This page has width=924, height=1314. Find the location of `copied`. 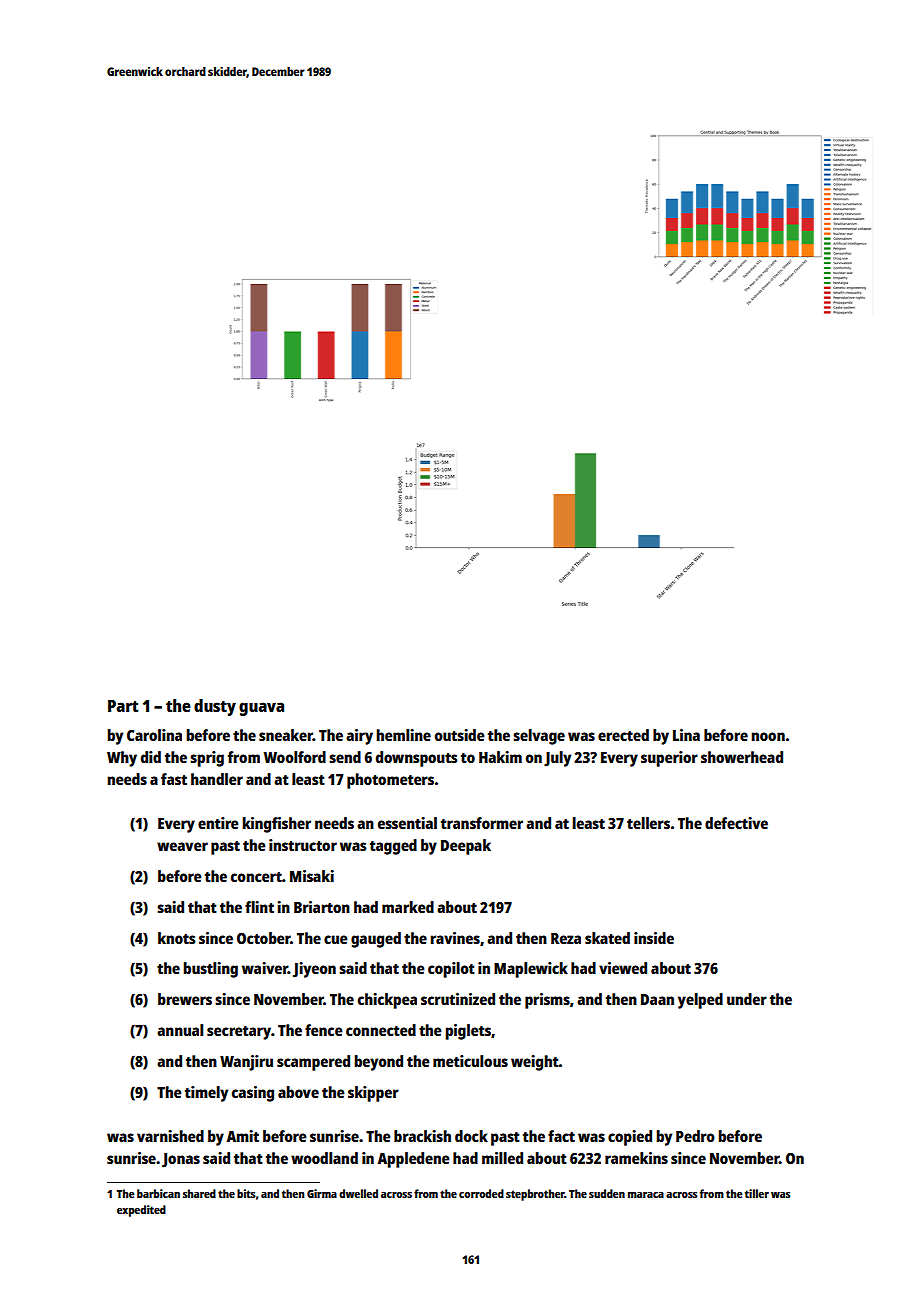

copied is located at coordinates (630, 1138).
